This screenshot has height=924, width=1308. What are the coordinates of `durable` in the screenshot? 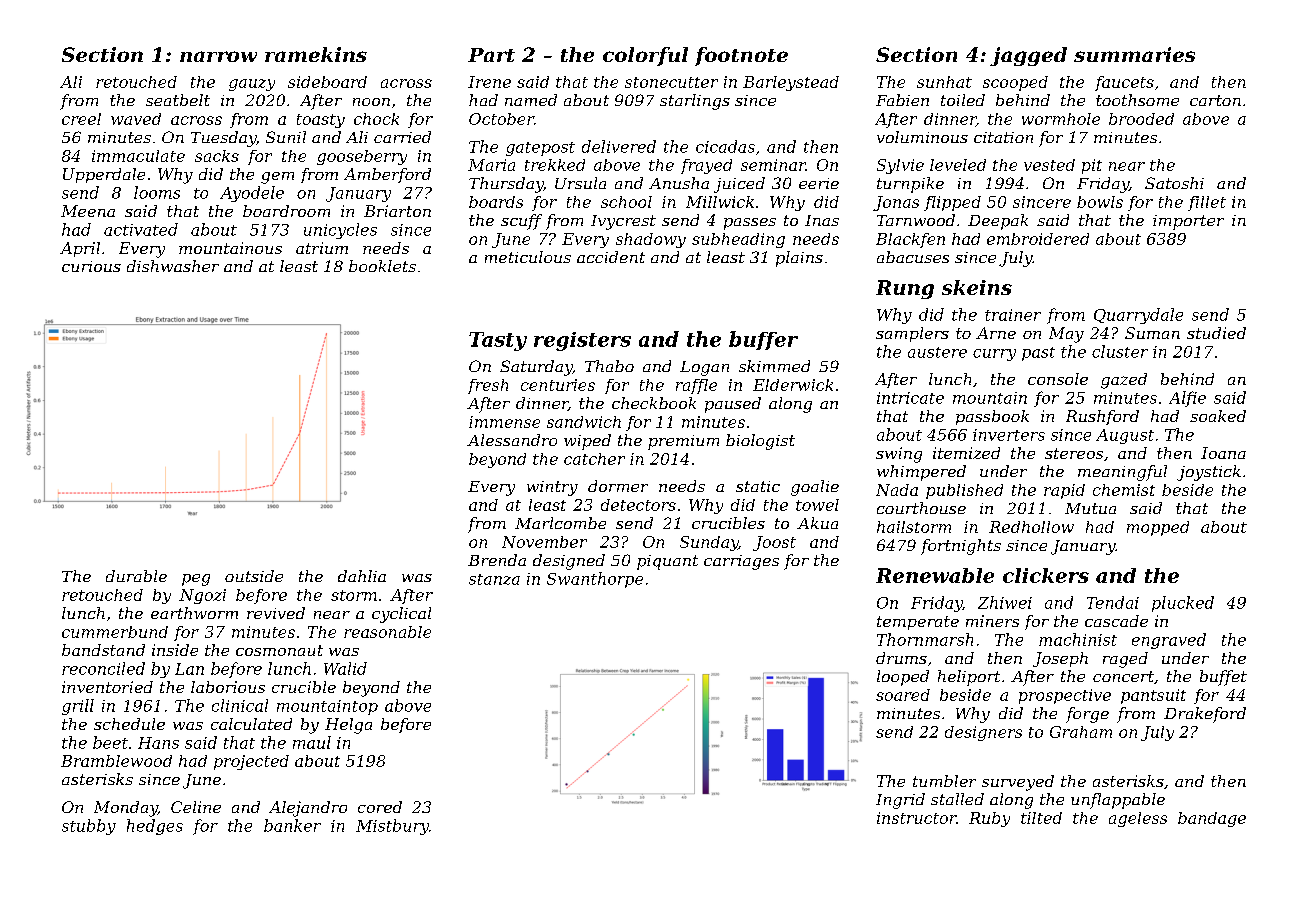 It's located at (136, 576).
